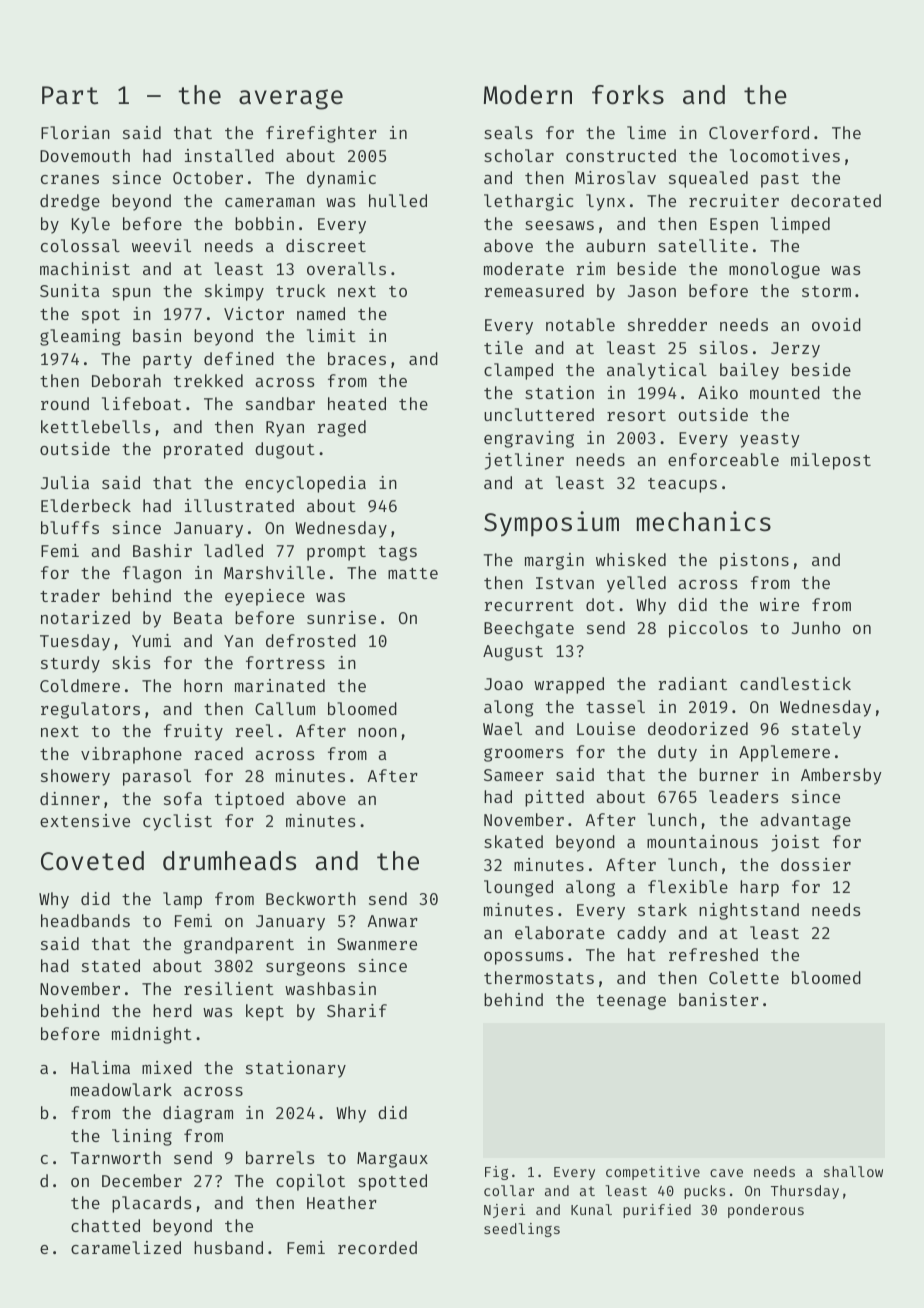 The height and width of the document is (1308, 924). What do you see at coordinates (636, 415) in the document?
I see `resort` at bounding box center [636, 415].
